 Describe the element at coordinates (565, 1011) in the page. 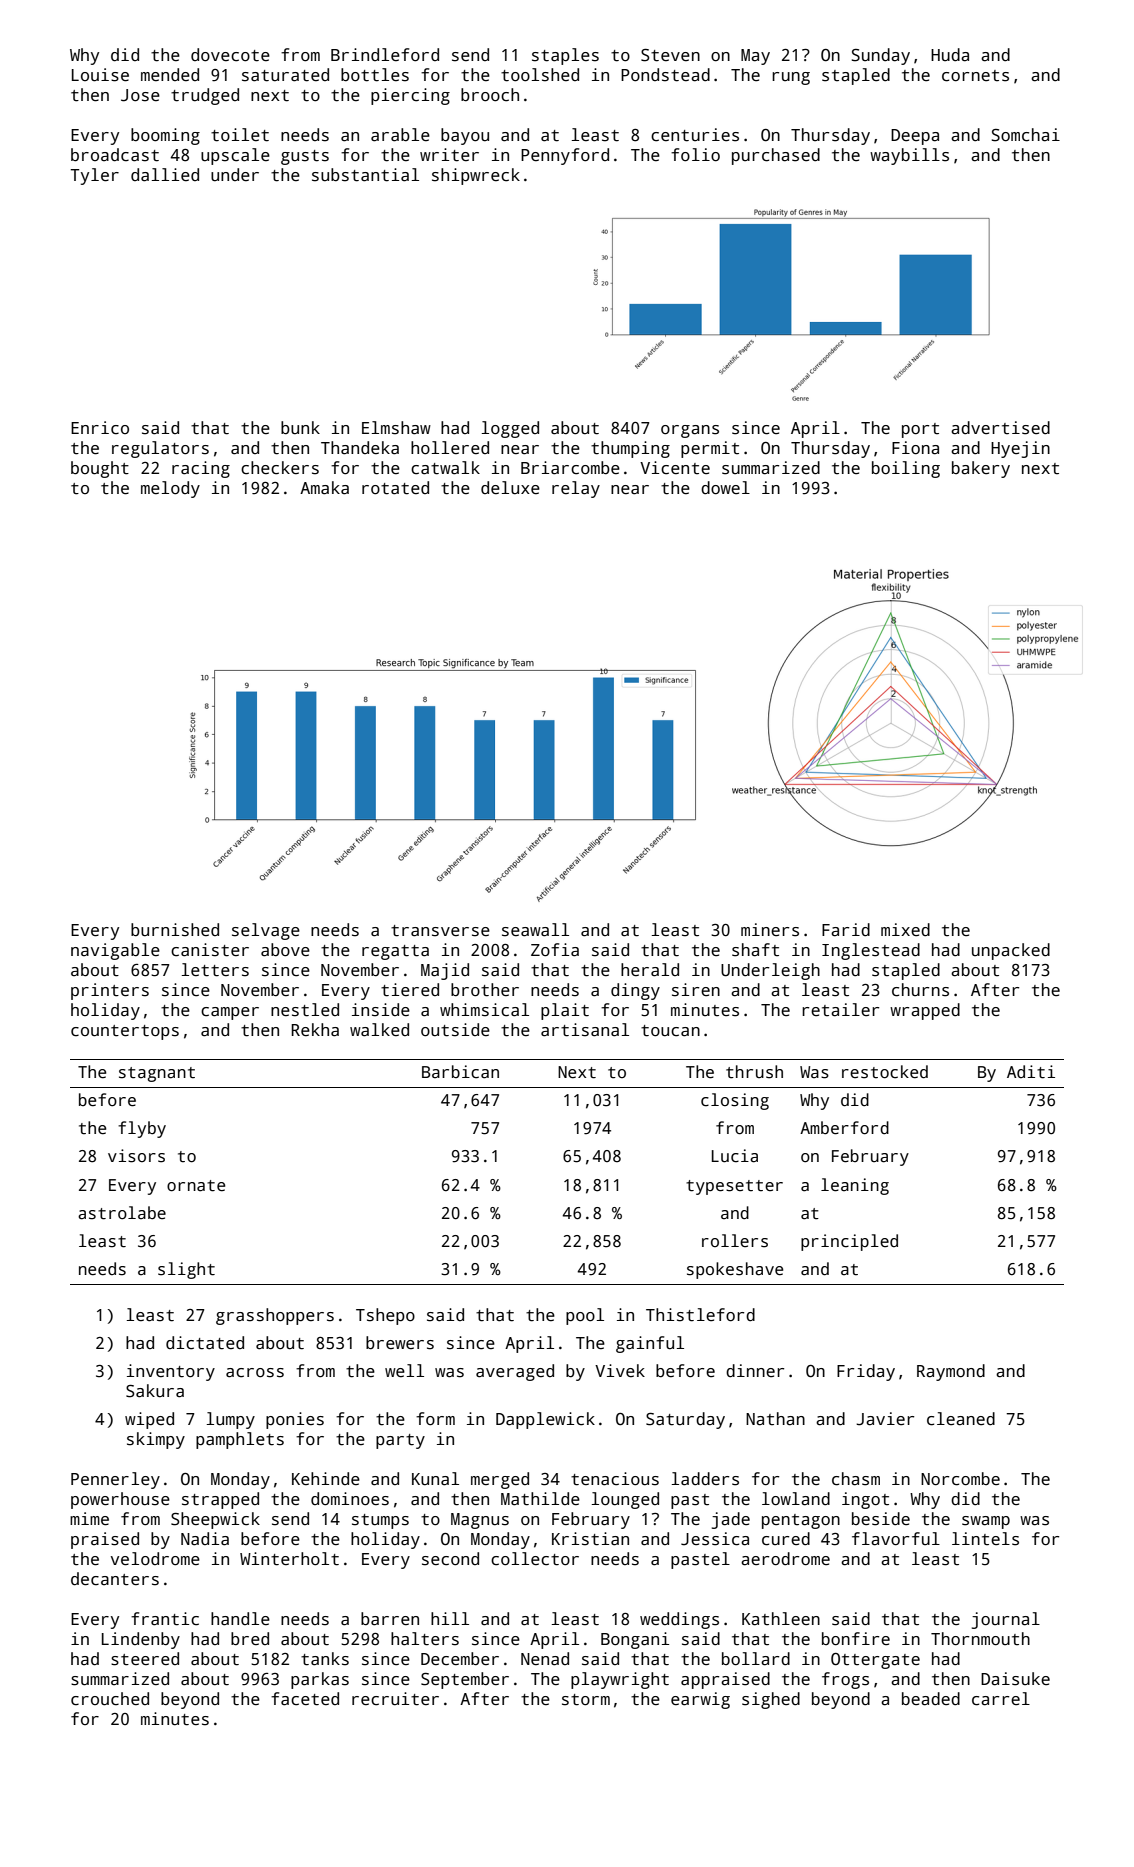

I see `plait` at that location.
